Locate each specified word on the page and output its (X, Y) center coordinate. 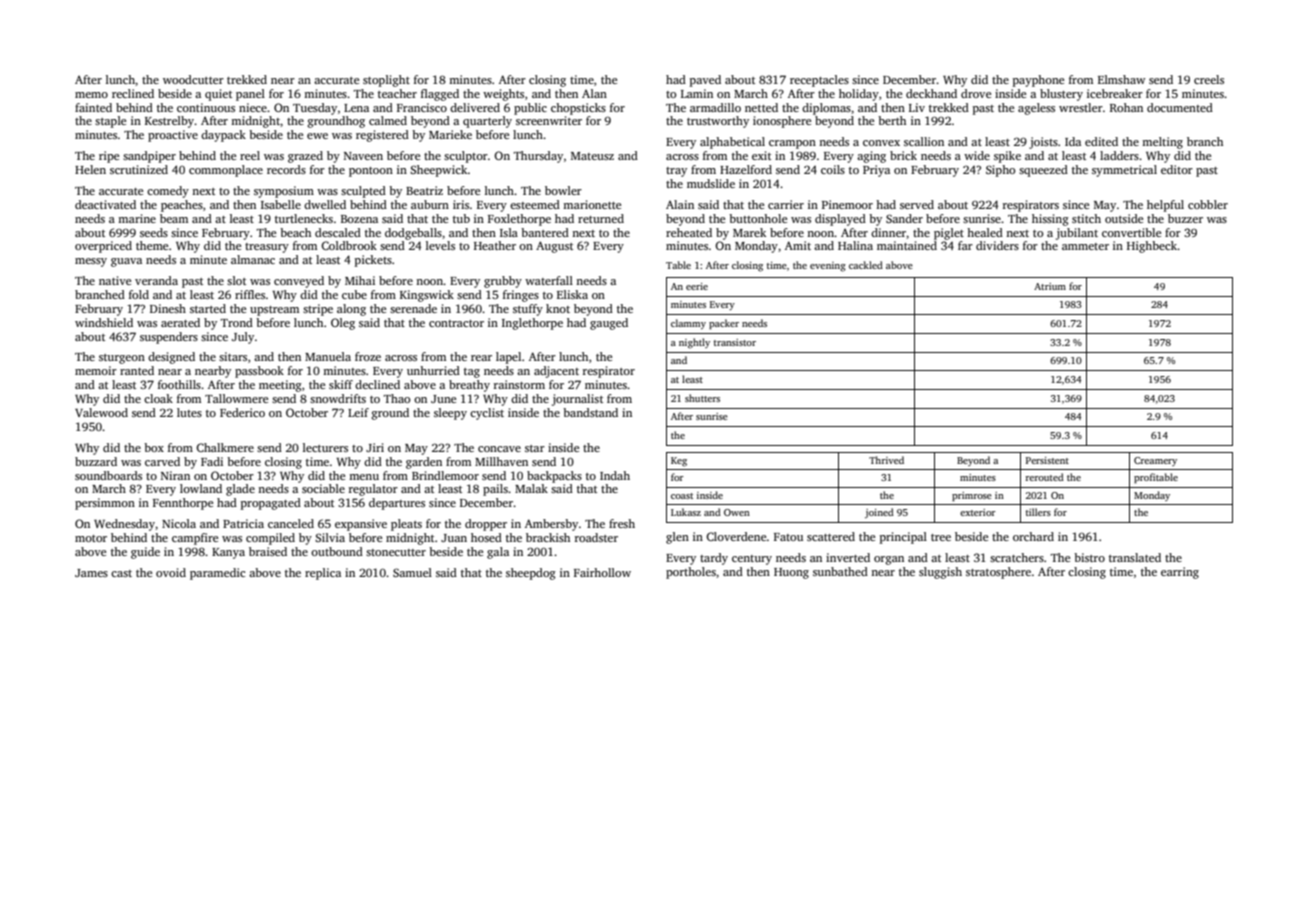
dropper (486, 525)
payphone (1038, 81)
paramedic (217, 574)
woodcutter (193, 79)
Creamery (1155, 461)
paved (705, 81)
